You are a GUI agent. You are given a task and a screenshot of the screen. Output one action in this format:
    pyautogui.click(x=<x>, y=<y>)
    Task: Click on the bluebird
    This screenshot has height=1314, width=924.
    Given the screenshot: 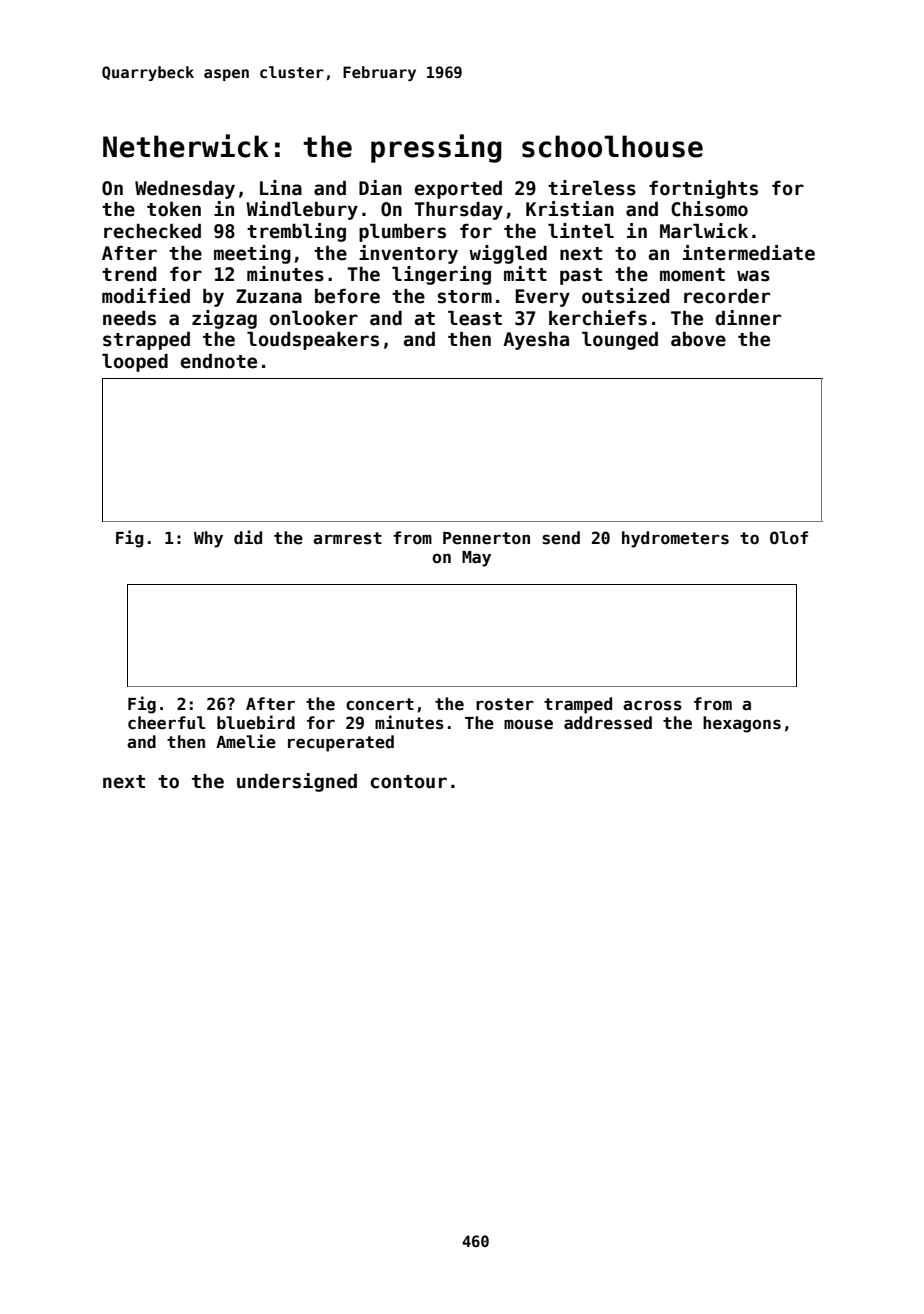 What is the action you would take?
    pyautogui.click(x=256, y=722)
